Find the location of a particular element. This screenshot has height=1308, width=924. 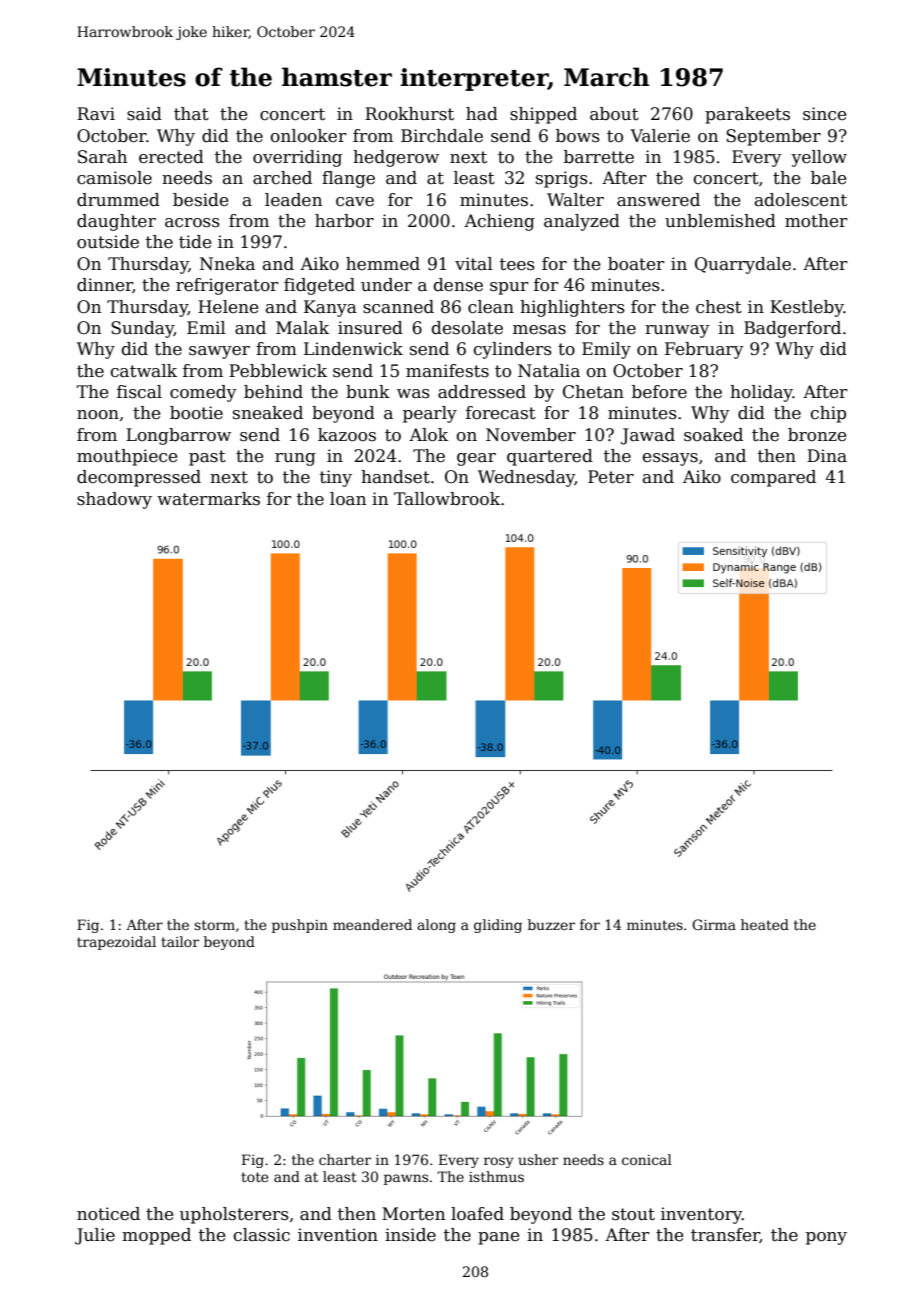

Ravi is located at coordinates (96, 114).
